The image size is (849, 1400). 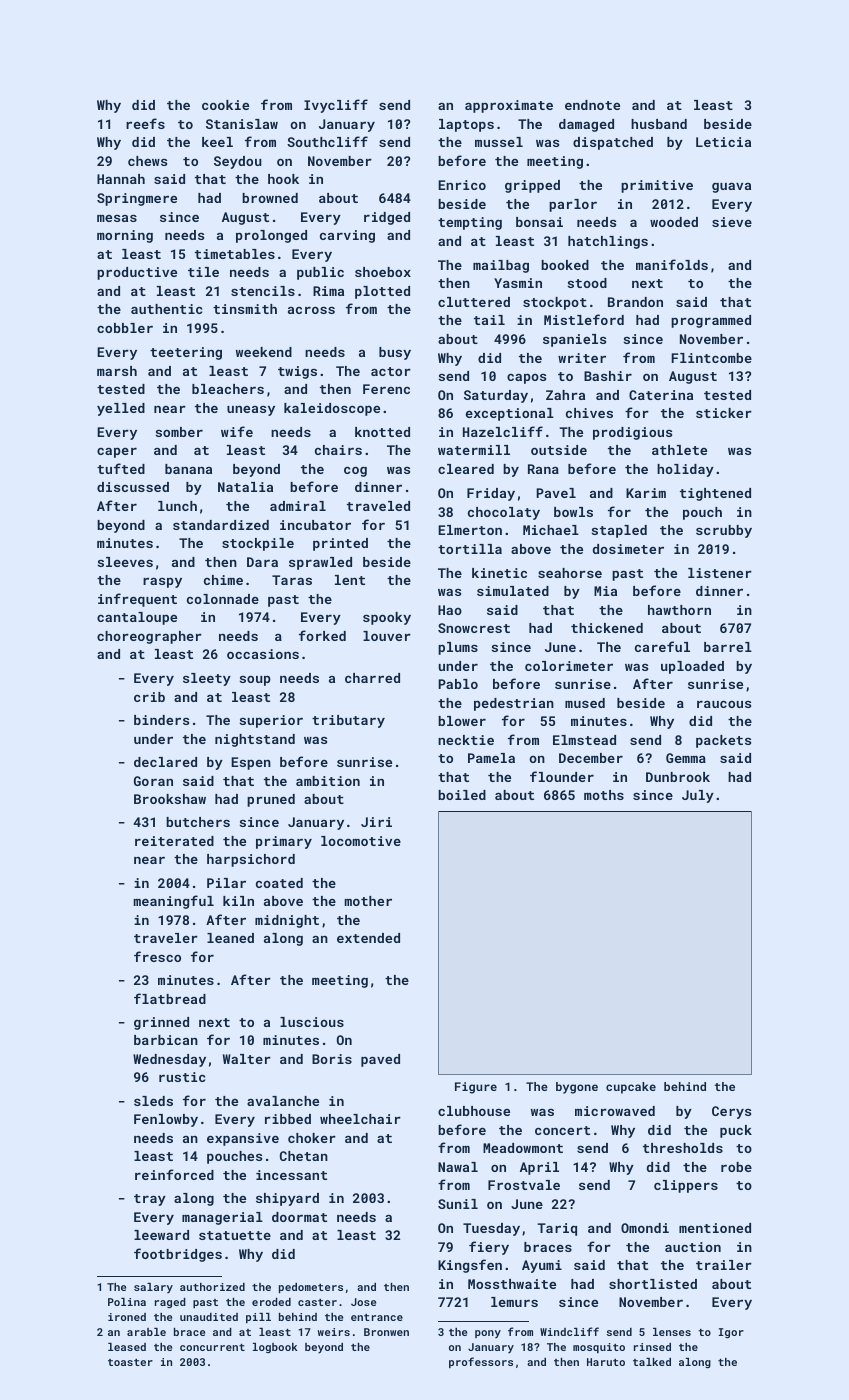 I want to click on Ivycliff, so click(x=336, y=106).
